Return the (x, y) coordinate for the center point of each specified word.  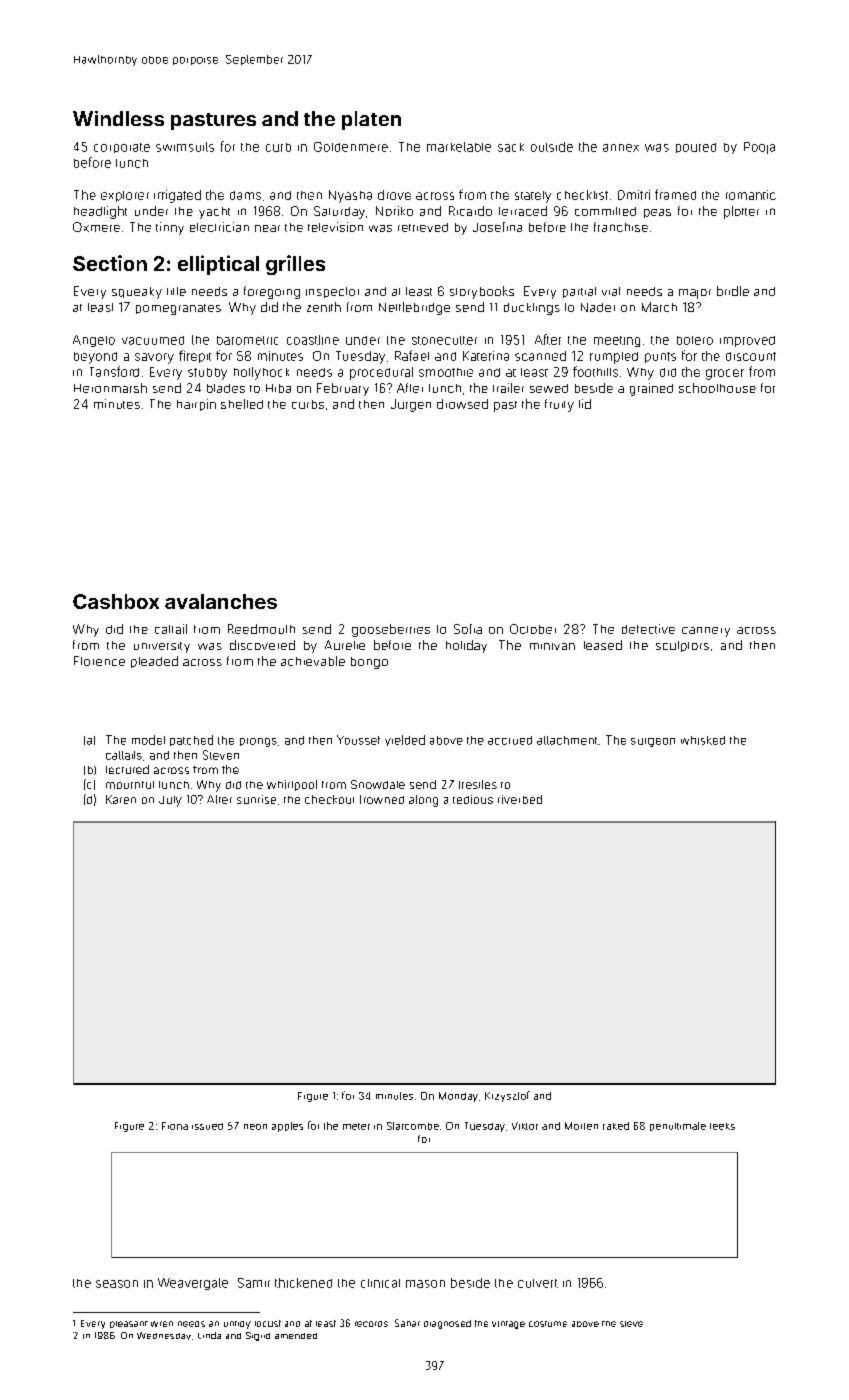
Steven (221, 755)
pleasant (129, 1324)
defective (648, 629)
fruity (559, 405)
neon (255, 1127)
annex (621, 148)
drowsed (462, 404)
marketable (459, 147)
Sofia (468, 629)
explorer (125, 196)
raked (616, 1126)
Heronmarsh (110, 388)
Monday (458, 1097)
